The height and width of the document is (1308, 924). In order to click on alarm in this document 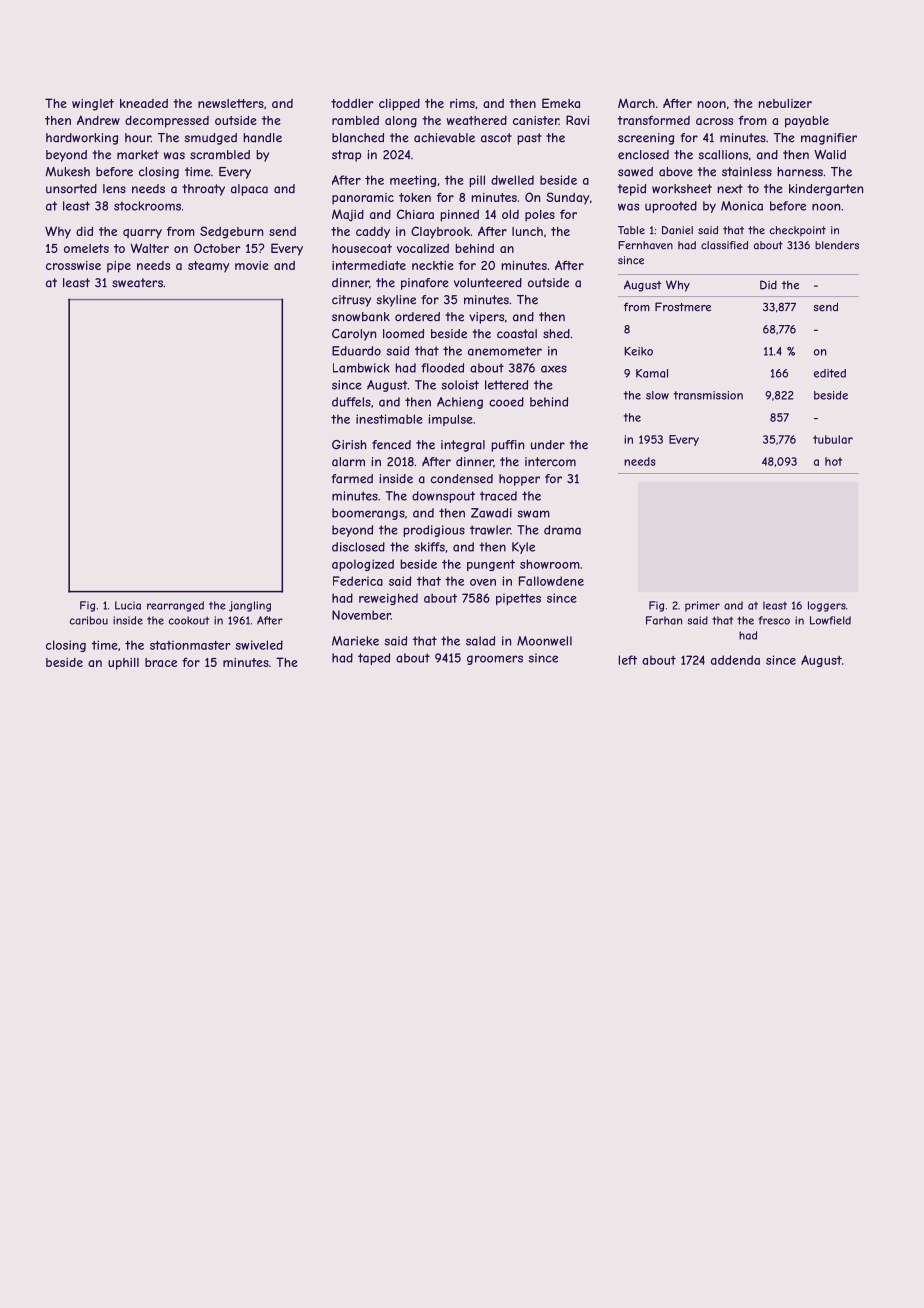, I will do `click(348, 462)`.
